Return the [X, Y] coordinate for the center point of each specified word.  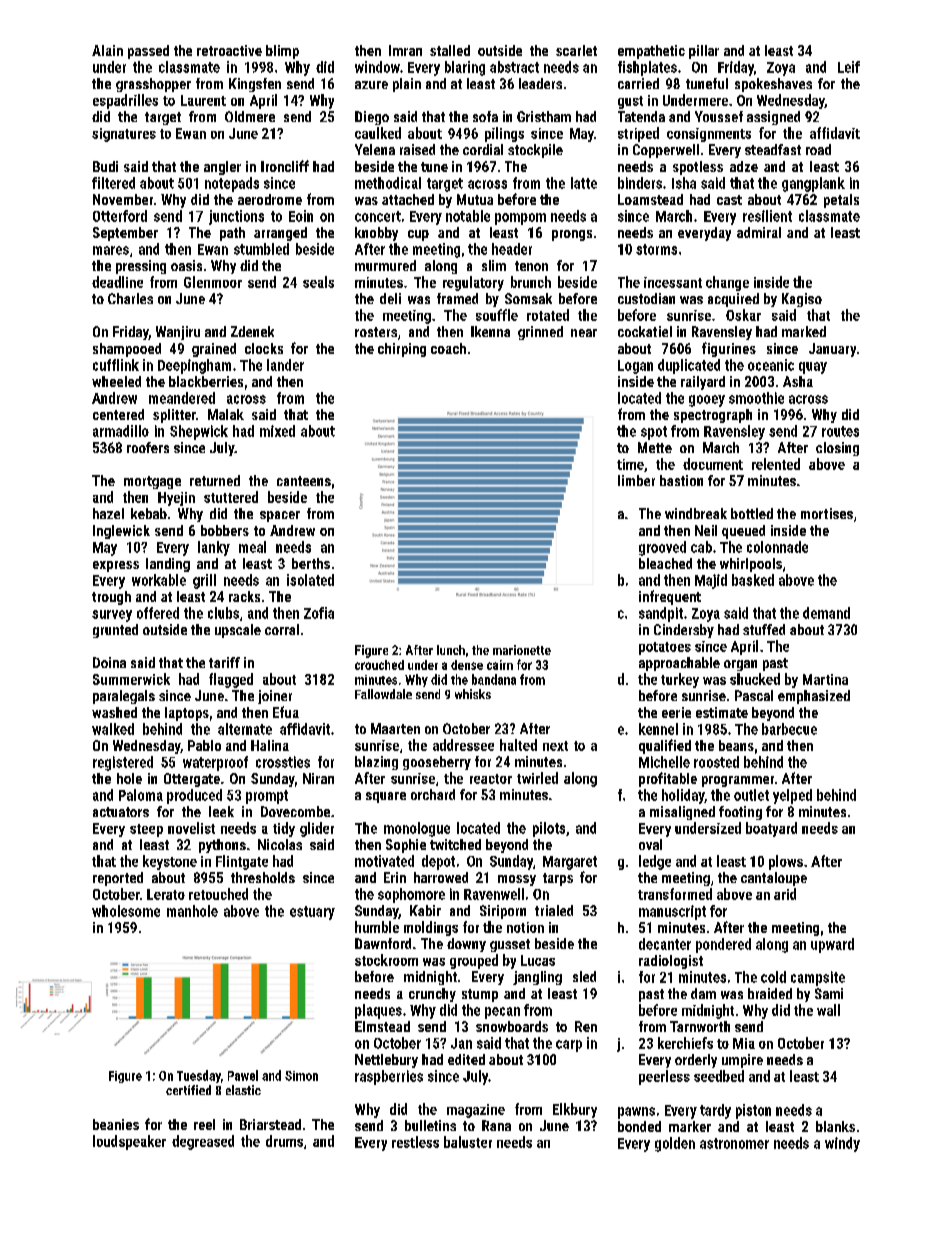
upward [832, 945]
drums [284, 1141]
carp [569, 1046]
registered [123, 763]
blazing [376, 763]
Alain [107, 50]
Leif [849, 67]
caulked [378, 133]
